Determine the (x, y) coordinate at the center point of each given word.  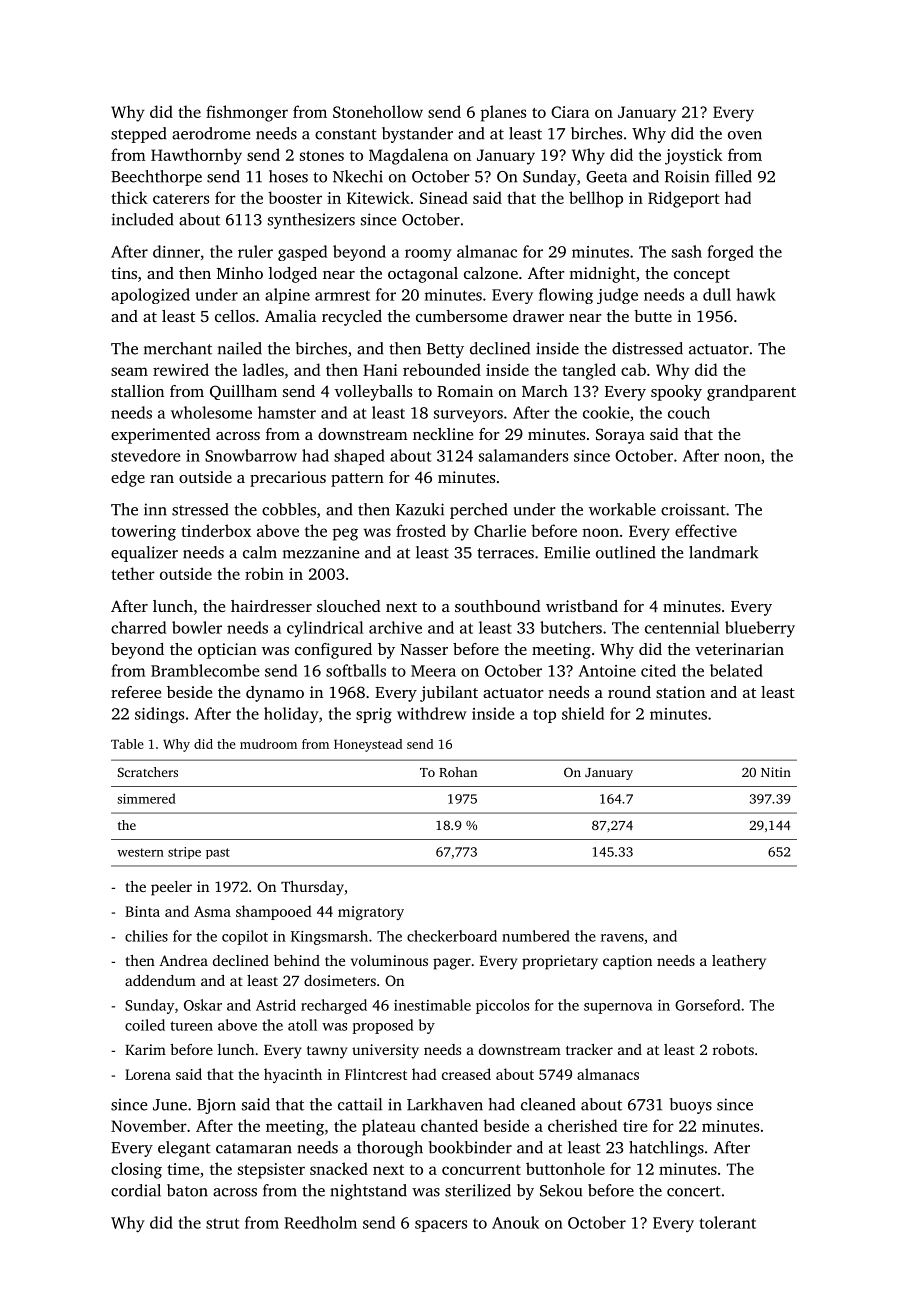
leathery (739, 962)
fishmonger (247, 113)
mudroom (268, 744)
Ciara (570, 112)
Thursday (312, 888)
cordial (136, 1190)
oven (745, 135)
